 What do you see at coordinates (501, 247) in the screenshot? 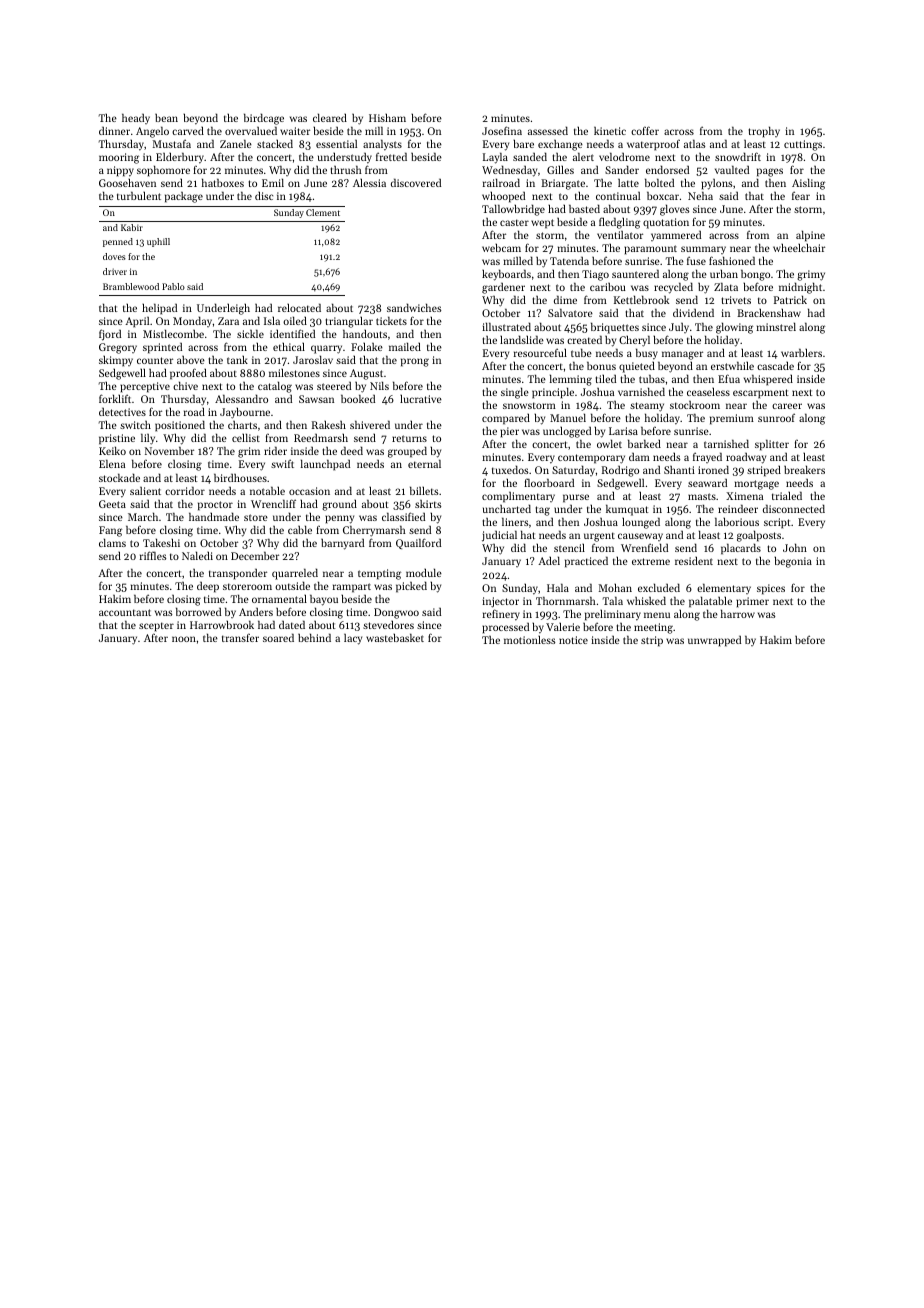
I see `webcam` at bounding box center [501, 247].
